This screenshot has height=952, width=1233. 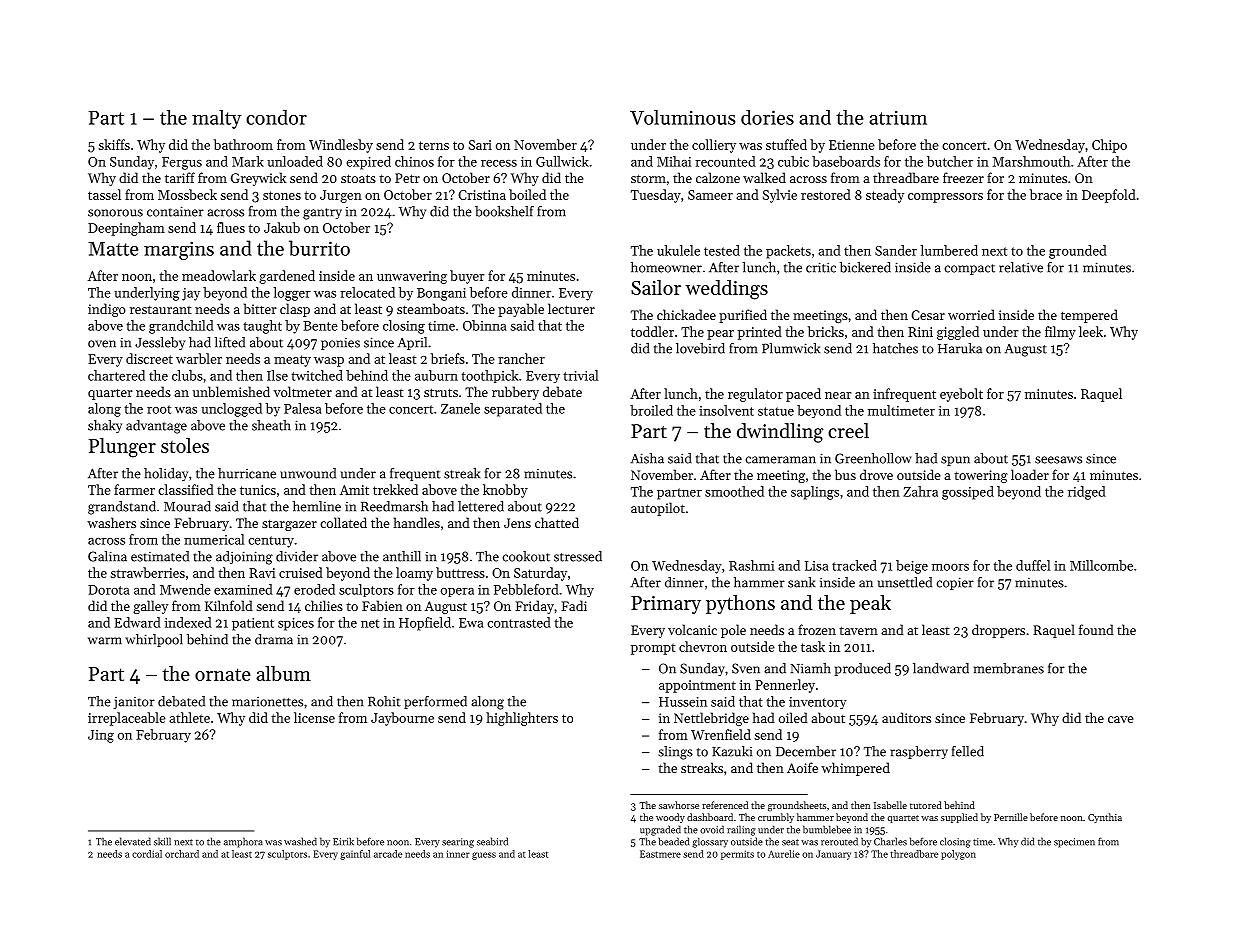 I want to click on adjoining, so click(x=244, y=558).
